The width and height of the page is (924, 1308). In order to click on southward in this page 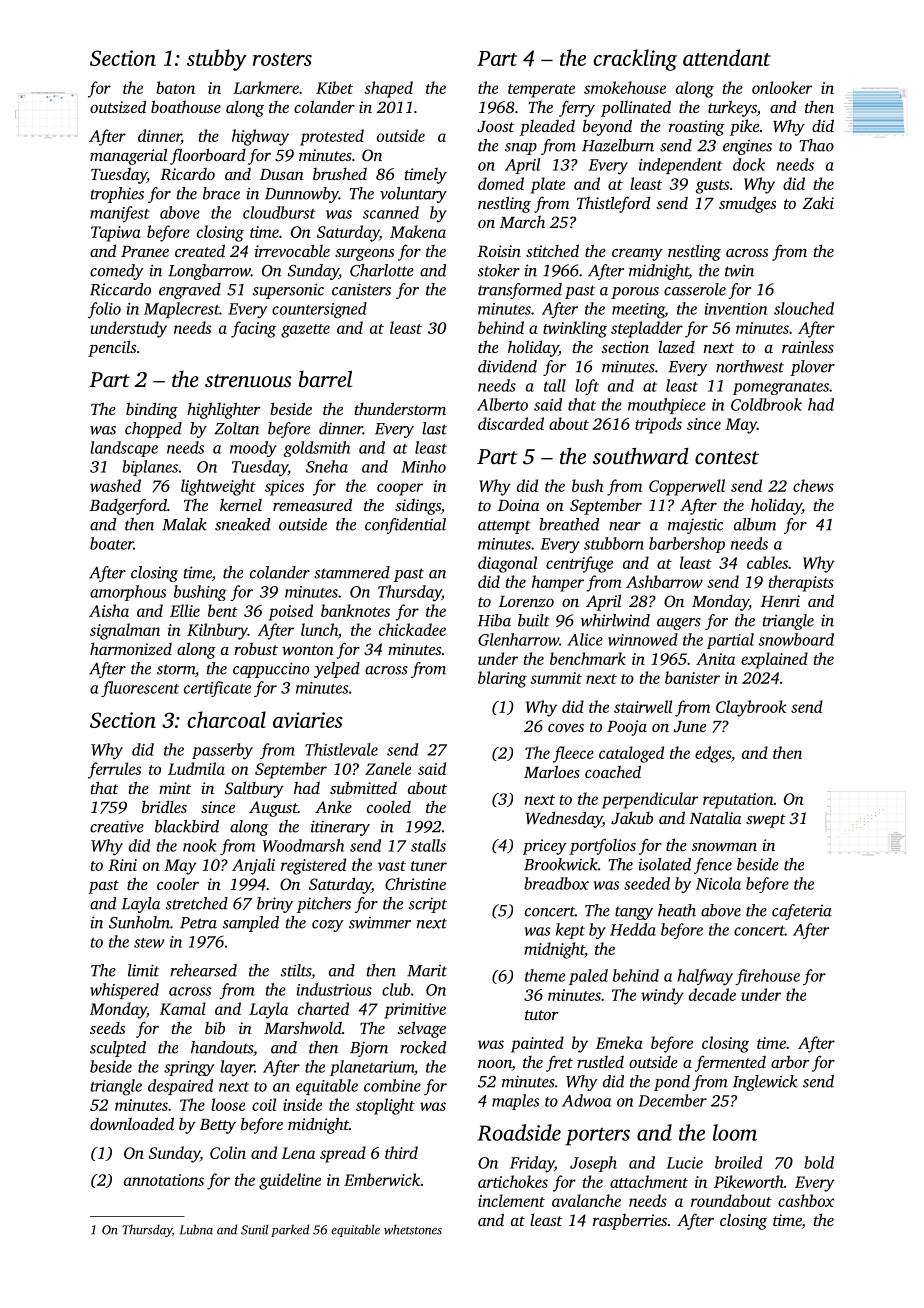, I will do `click(641, 456)`.
